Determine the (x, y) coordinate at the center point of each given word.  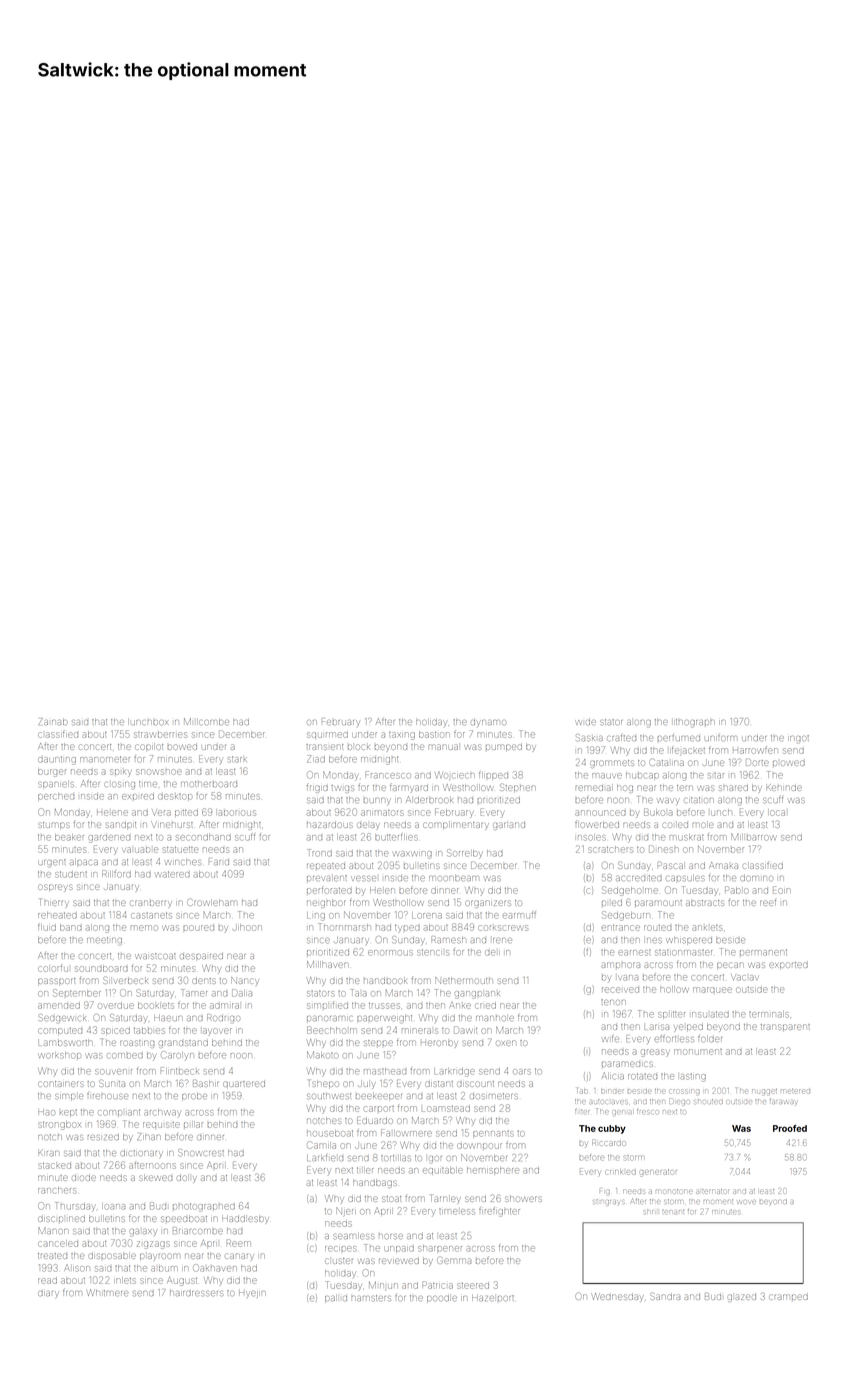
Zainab (52, 721)
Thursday (75, 1207)
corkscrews (503, 928)
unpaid (400, 1249)
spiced (115, 1031)
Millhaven (327, 964)
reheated (57, 915)
